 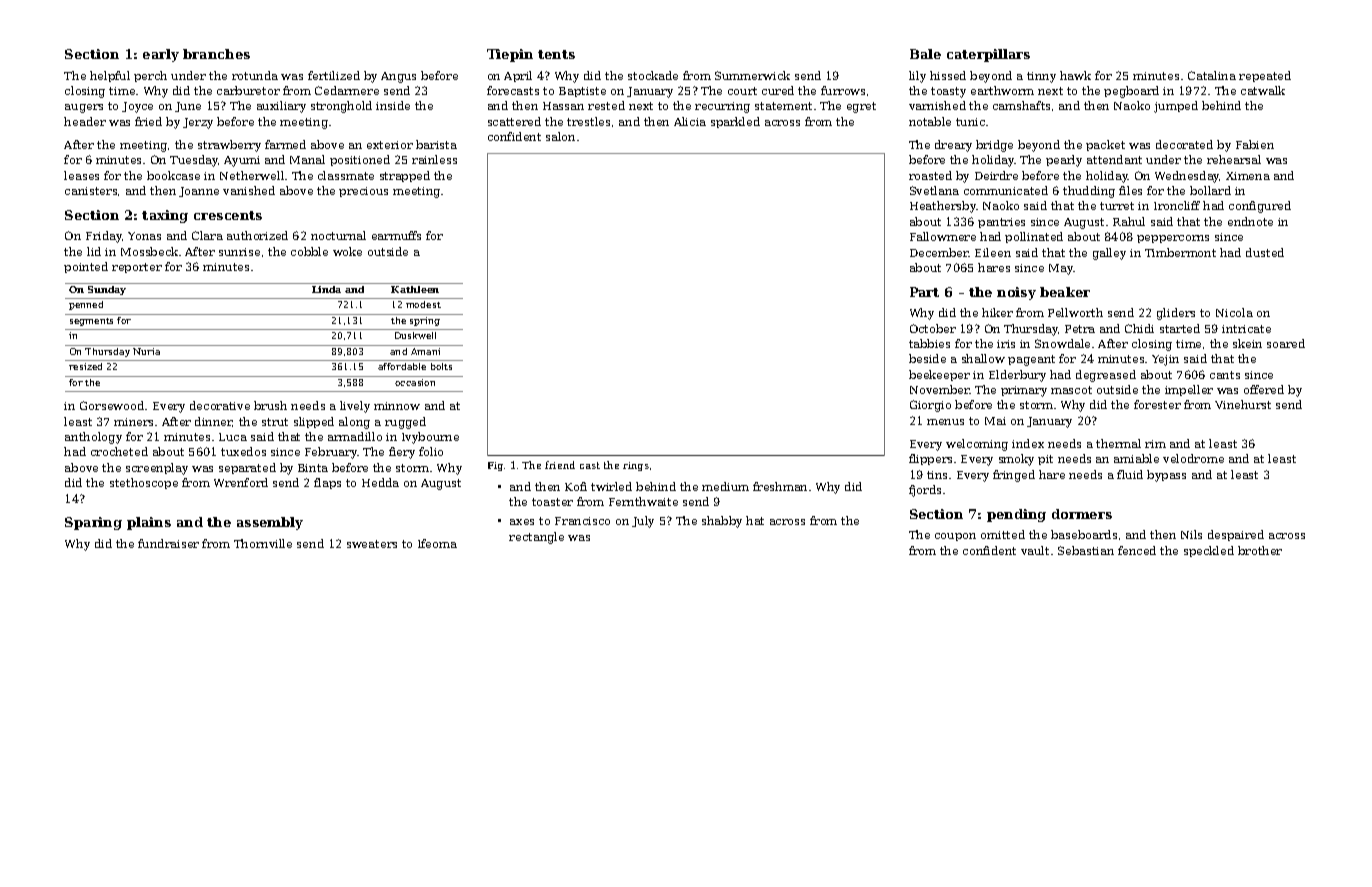 What do you see at coordinates (930, 406) in the image?
I see `Giorgio` at bounding box center [930, 406].
